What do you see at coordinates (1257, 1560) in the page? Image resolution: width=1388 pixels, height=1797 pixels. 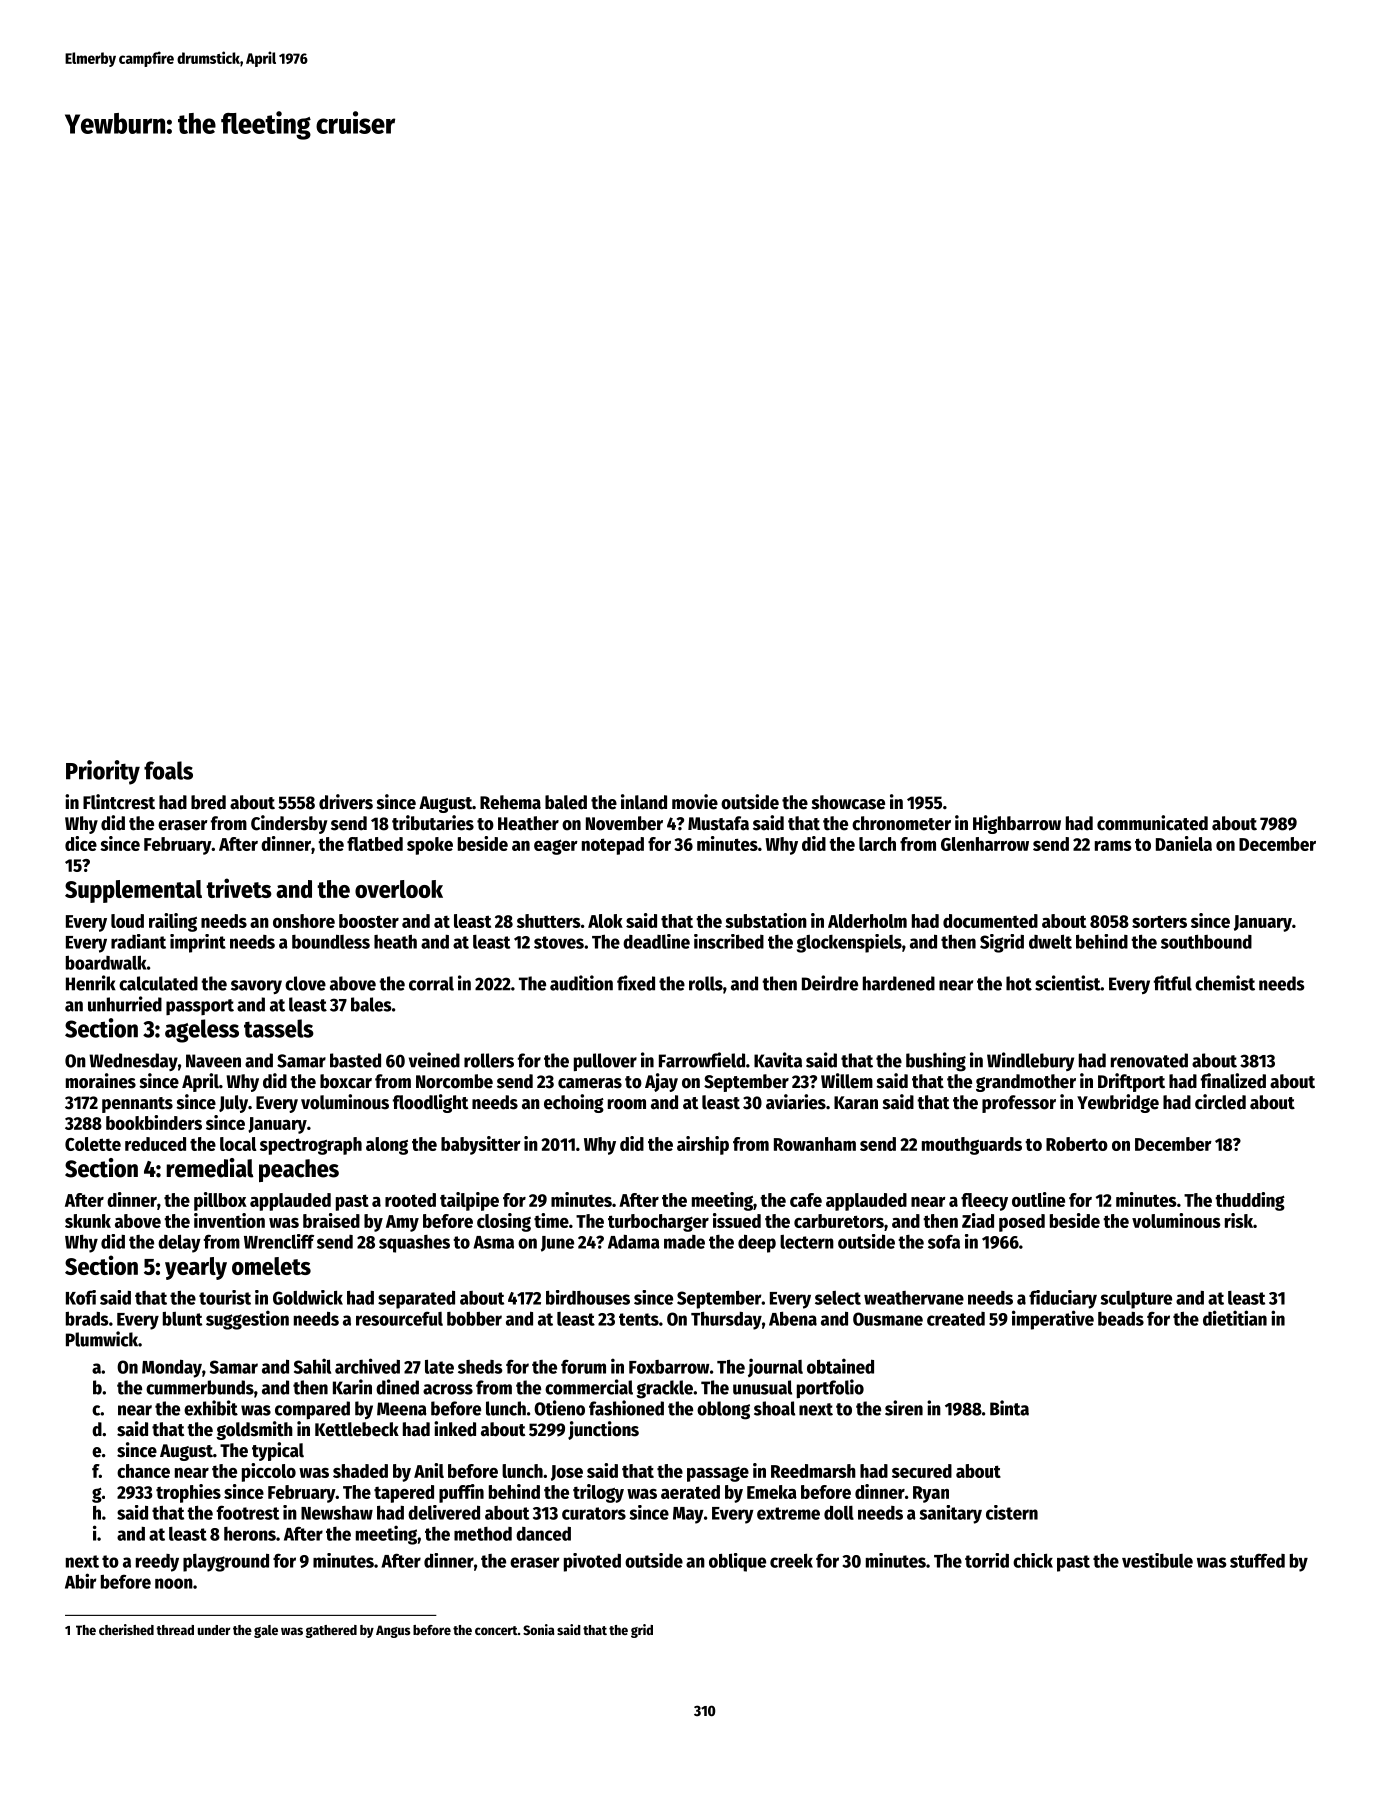 I see `stuffed` at bounding box center [1257, 1560].
